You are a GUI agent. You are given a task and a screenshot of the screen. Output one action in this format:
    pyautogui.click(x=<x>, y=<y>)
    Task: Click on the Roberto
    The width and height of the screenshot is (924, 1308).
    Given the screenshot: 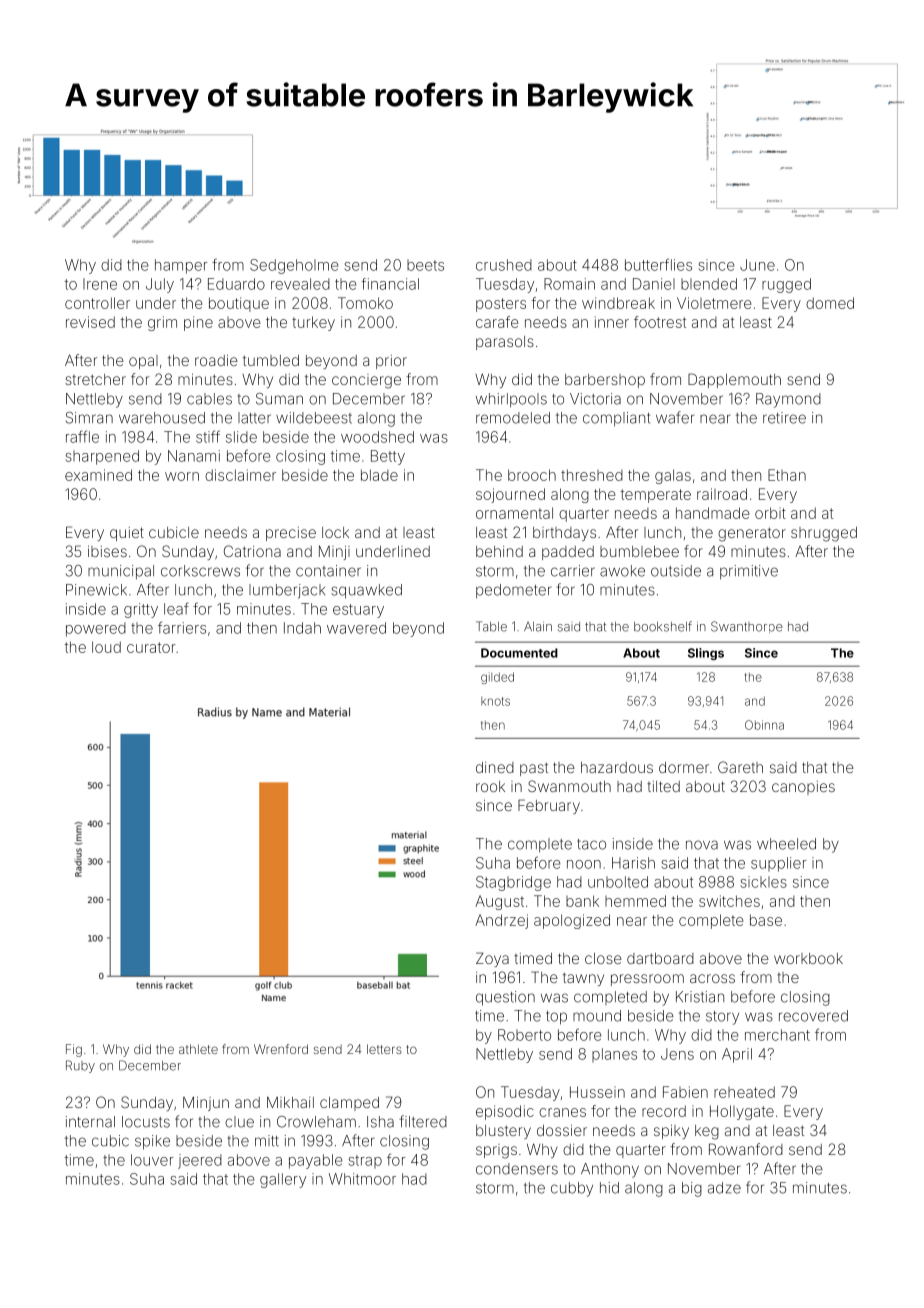 What is the action you would take?
    pyautogui.click(x=524, y=1035)
